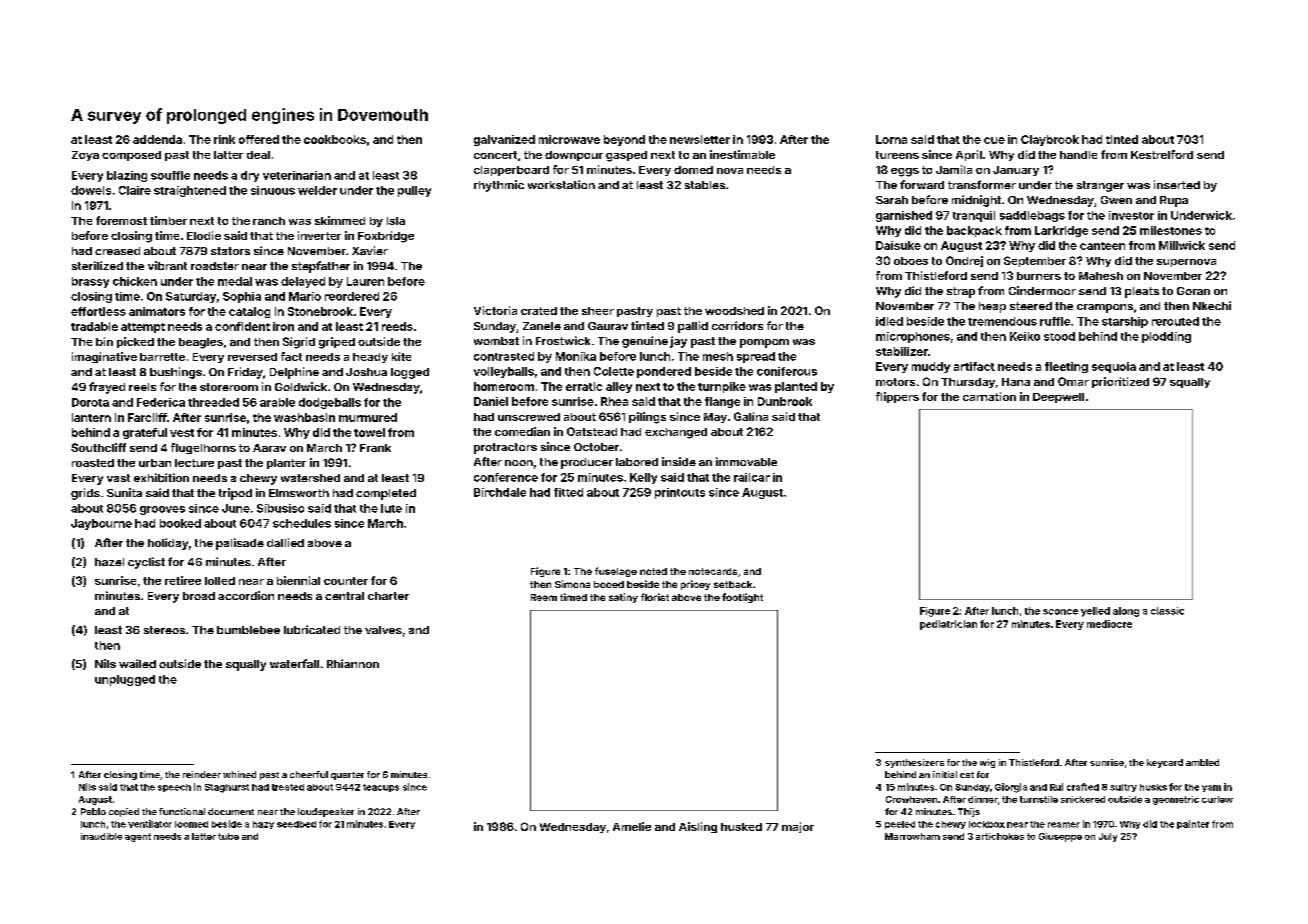  I want to click on Federica, so click(161, 402).
